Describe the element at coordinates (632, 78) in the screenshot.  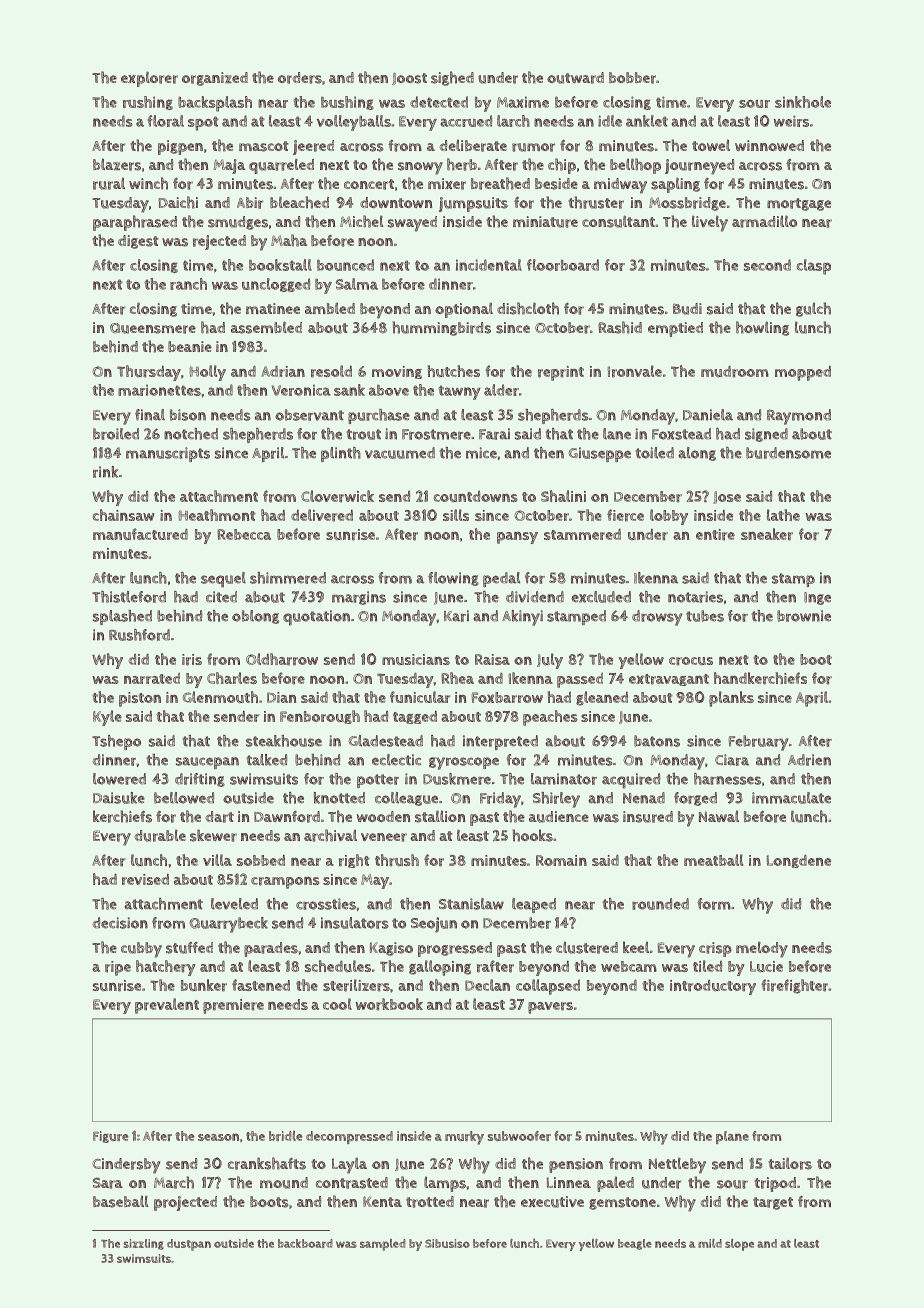
I see `bobber` at that location.
